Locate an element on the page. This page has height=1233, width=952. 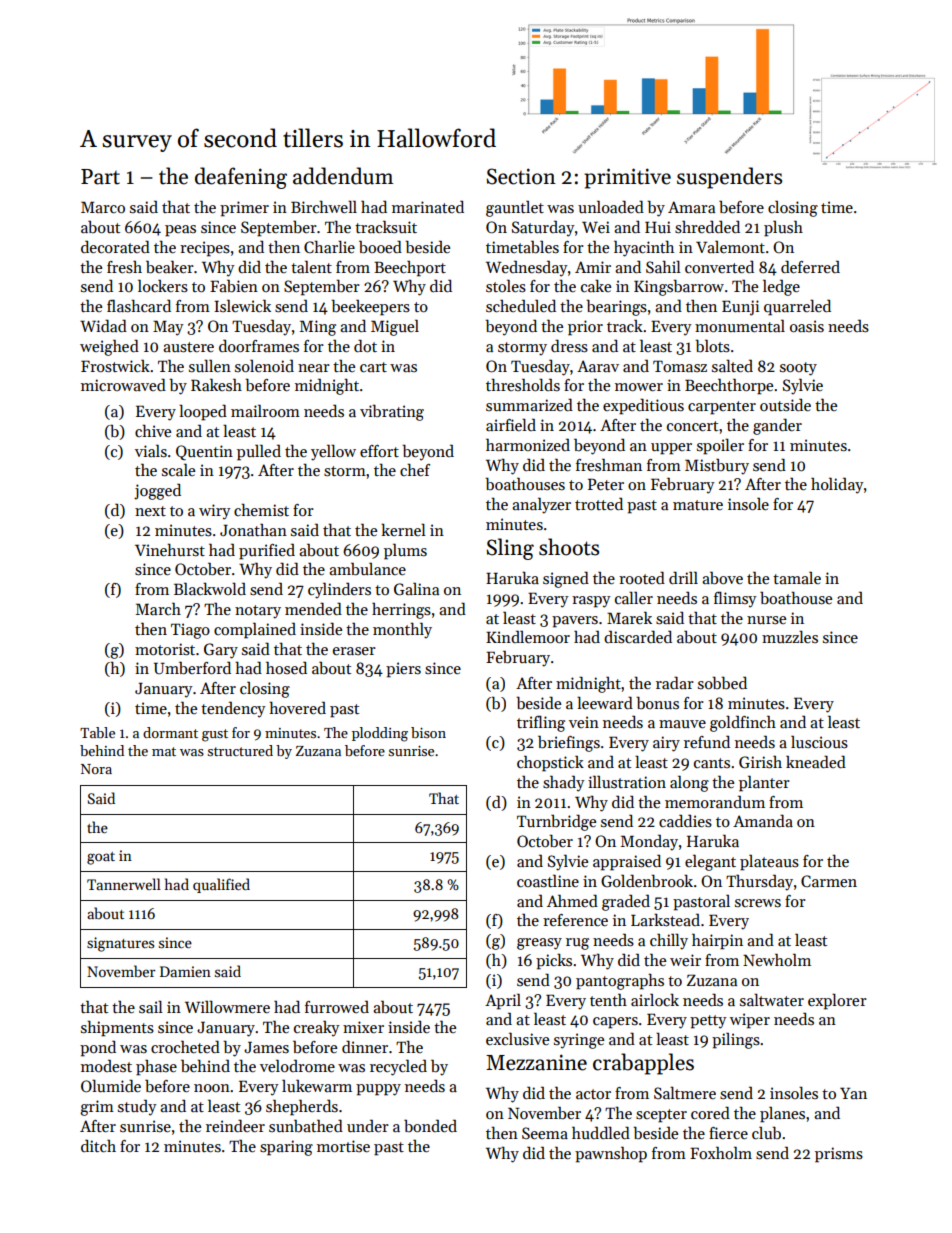
Widad is located at coordinates (103, 325).
